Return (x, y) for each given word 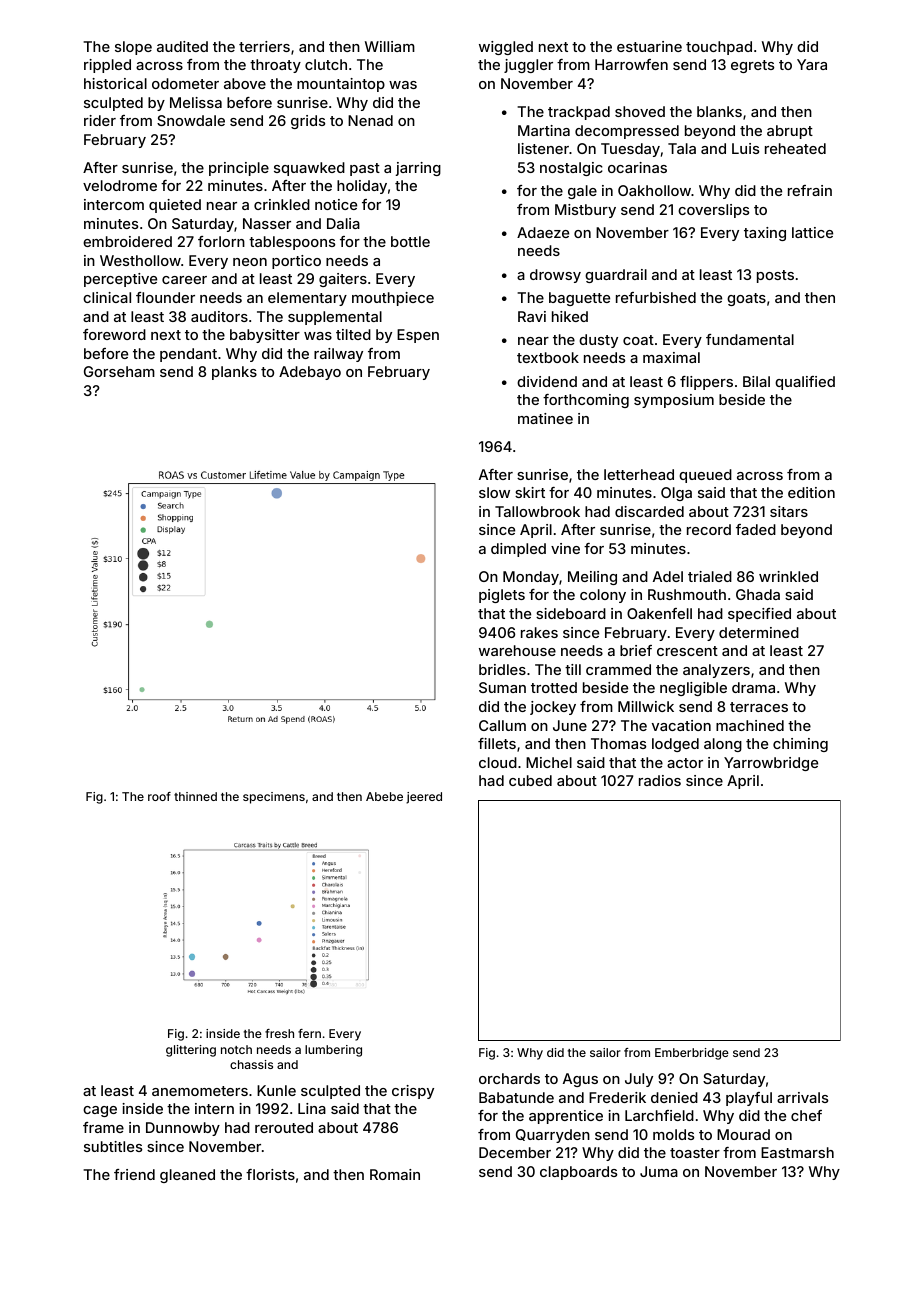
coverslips (713, 211)
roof (159, 796)
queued (705, 476)
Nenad (370, 120)
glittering (191, 1051)
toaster (695, 1153)
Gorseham (119, 371)
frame (103, 1127)
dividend (547, 381)
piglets (502, 596)
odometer (185, 83)
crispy (413, 1092)
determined (759, 632)
